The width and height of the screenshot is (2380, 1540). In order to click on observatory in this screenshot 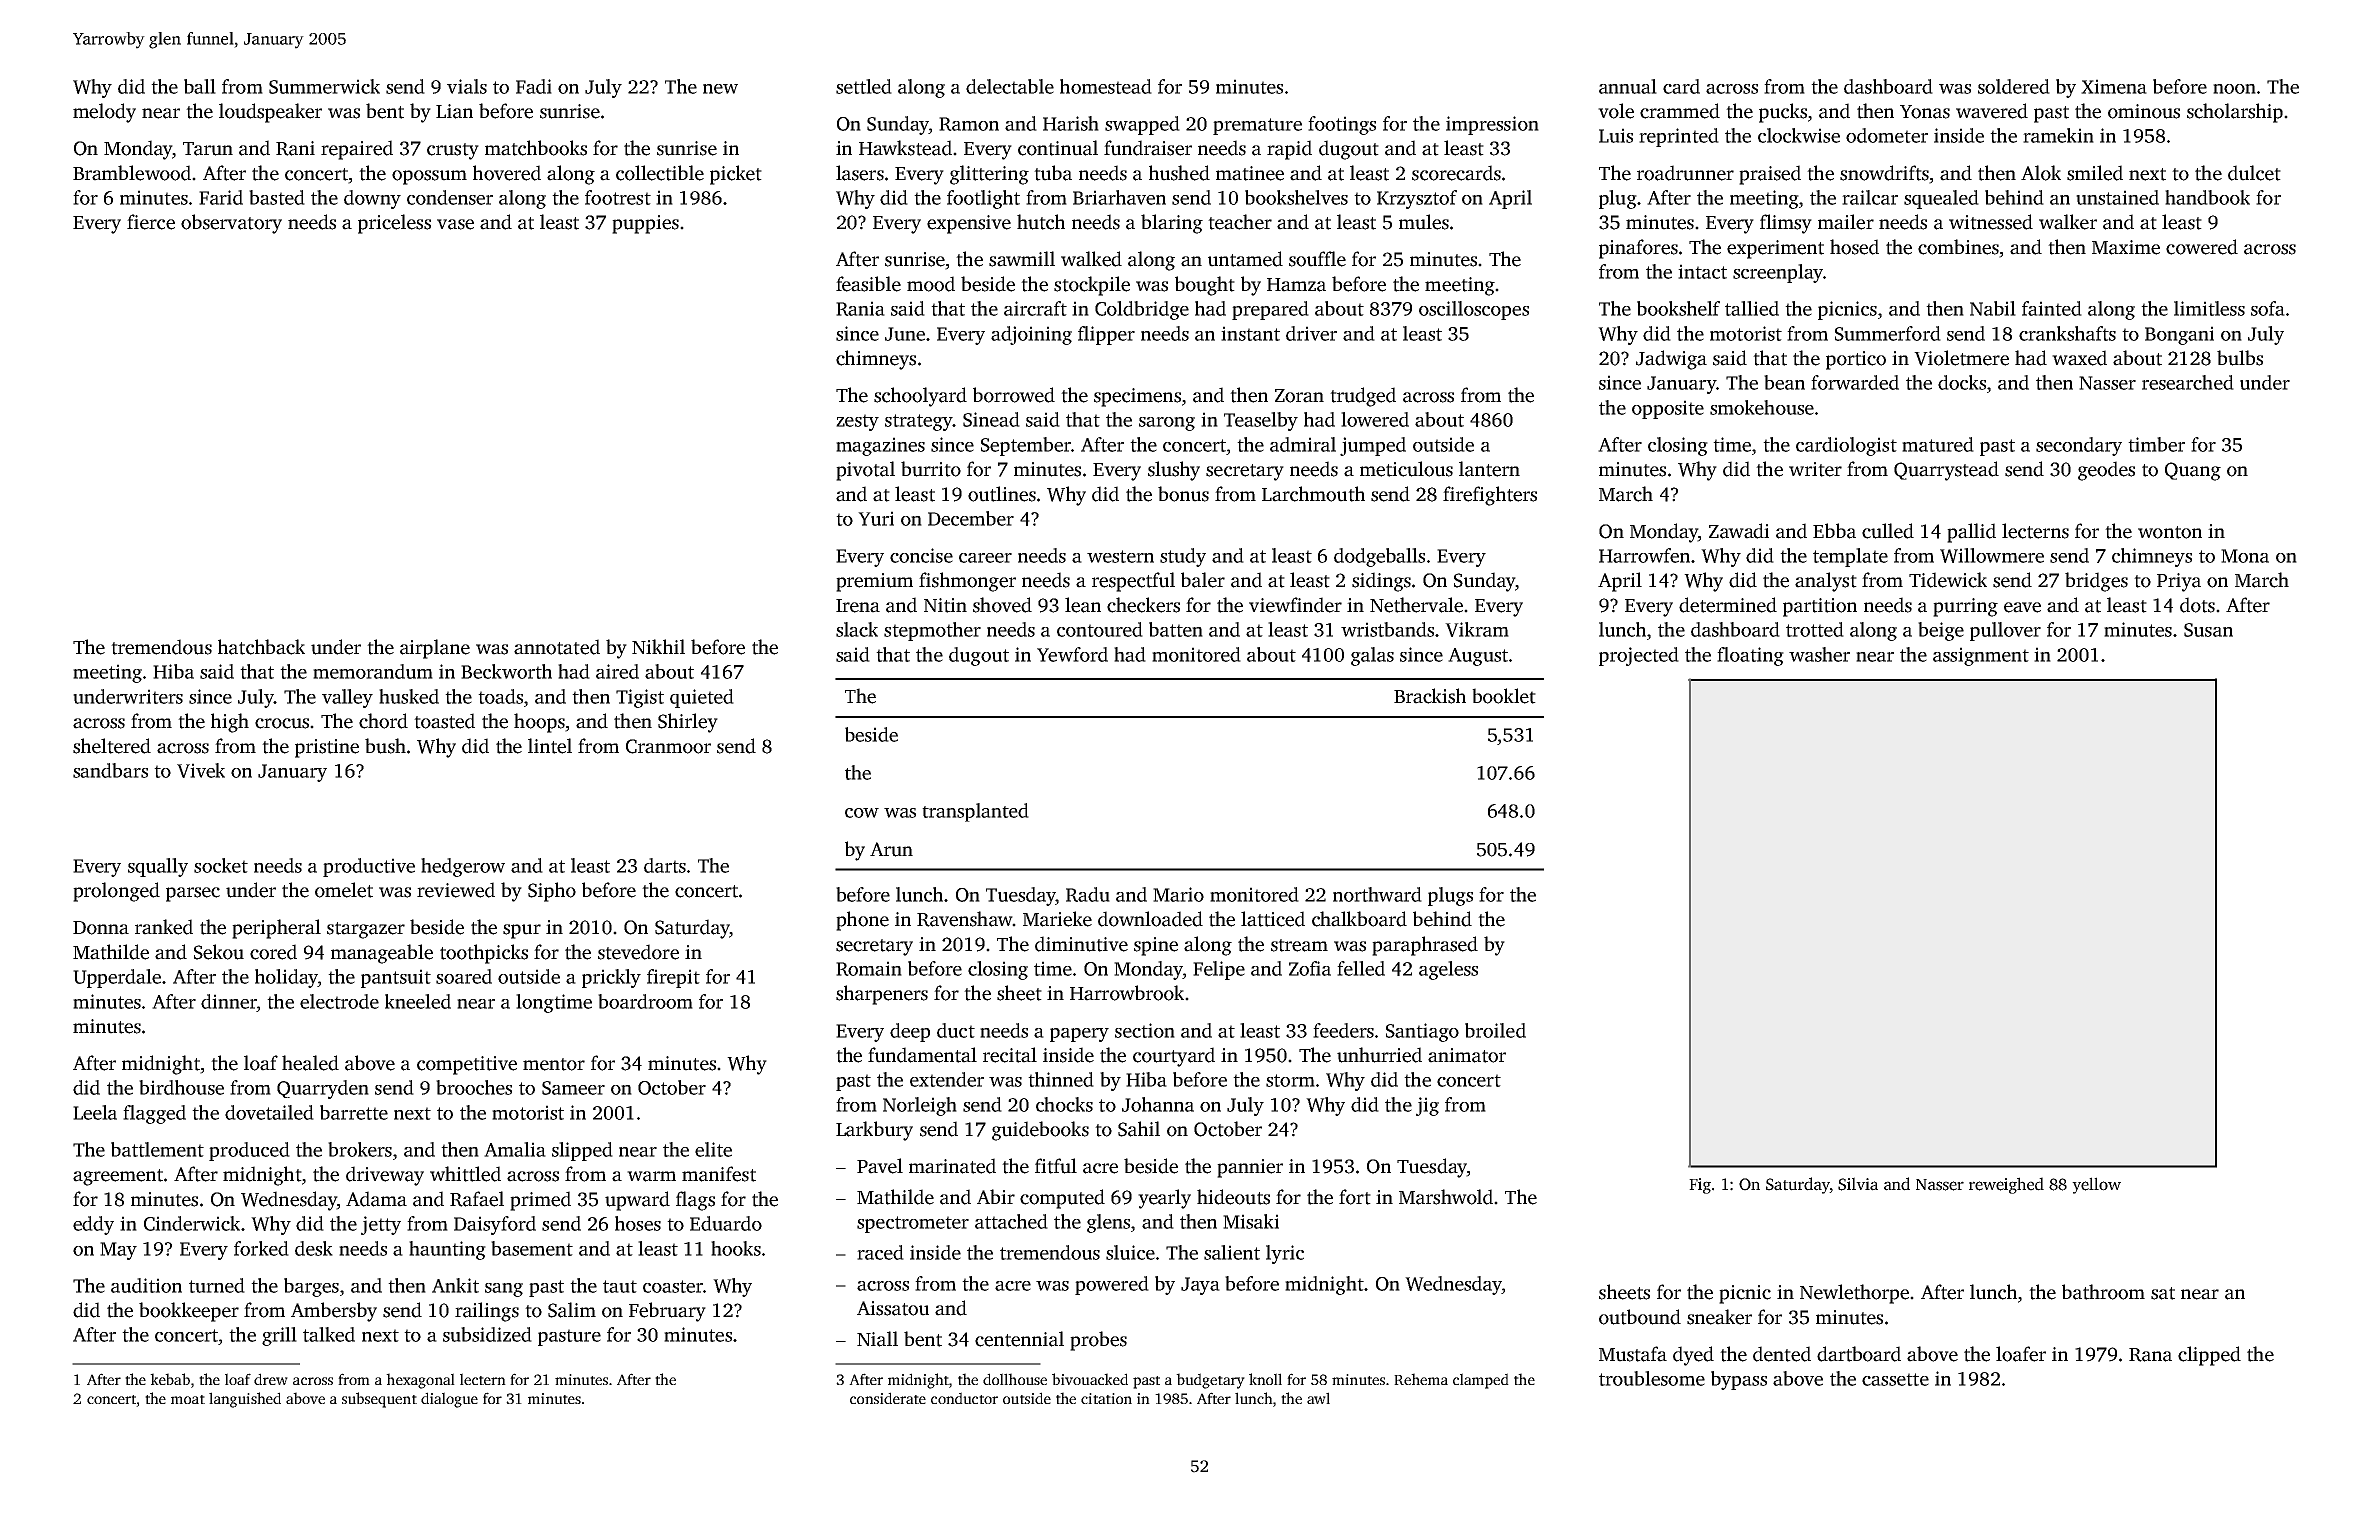, I will do `click(231, 224)`.
